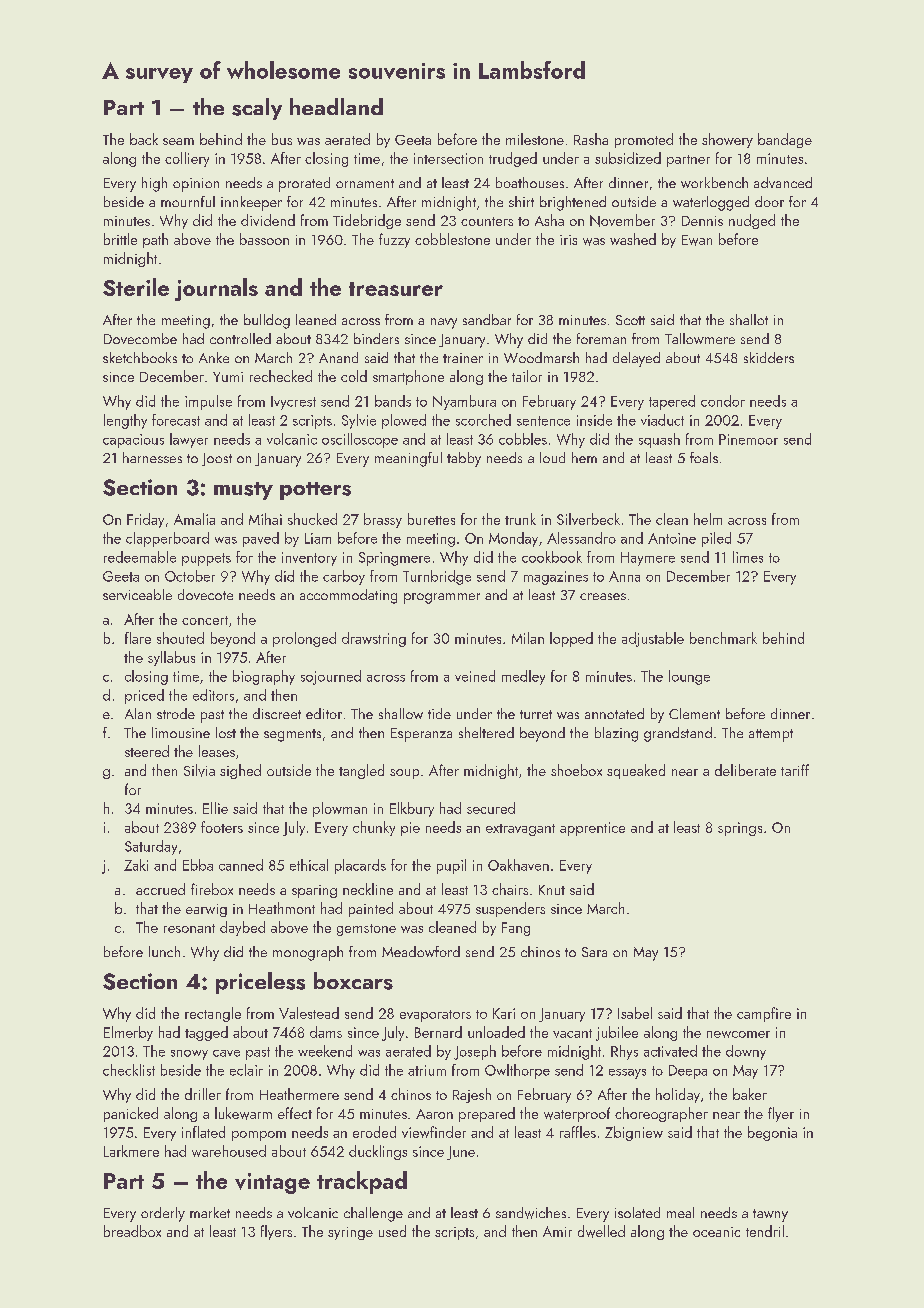 The image size is (924, 1308). I want to click on Clement, so click(694, 713).
